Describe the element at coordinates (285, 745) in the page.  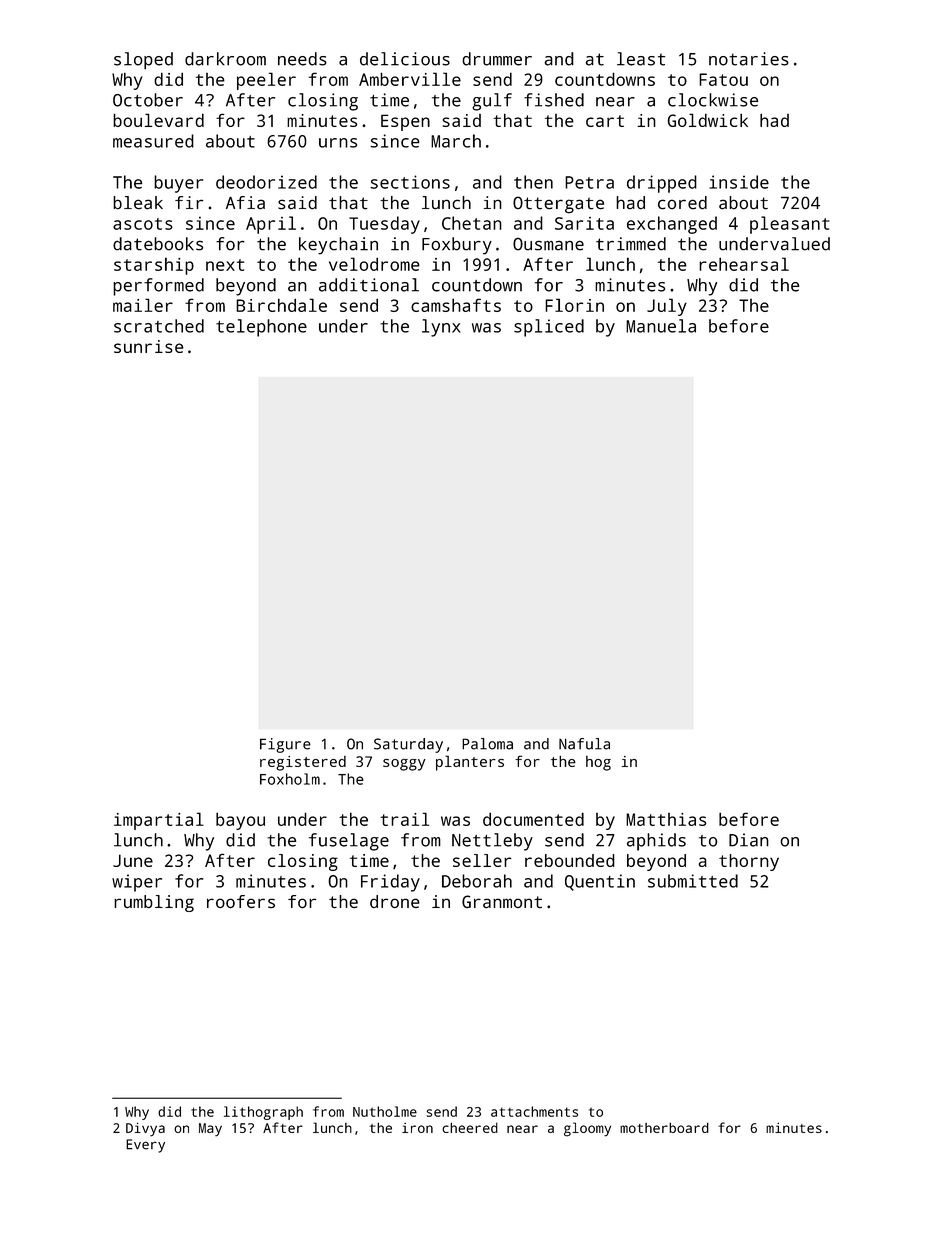
I see `Figure` at that location.
